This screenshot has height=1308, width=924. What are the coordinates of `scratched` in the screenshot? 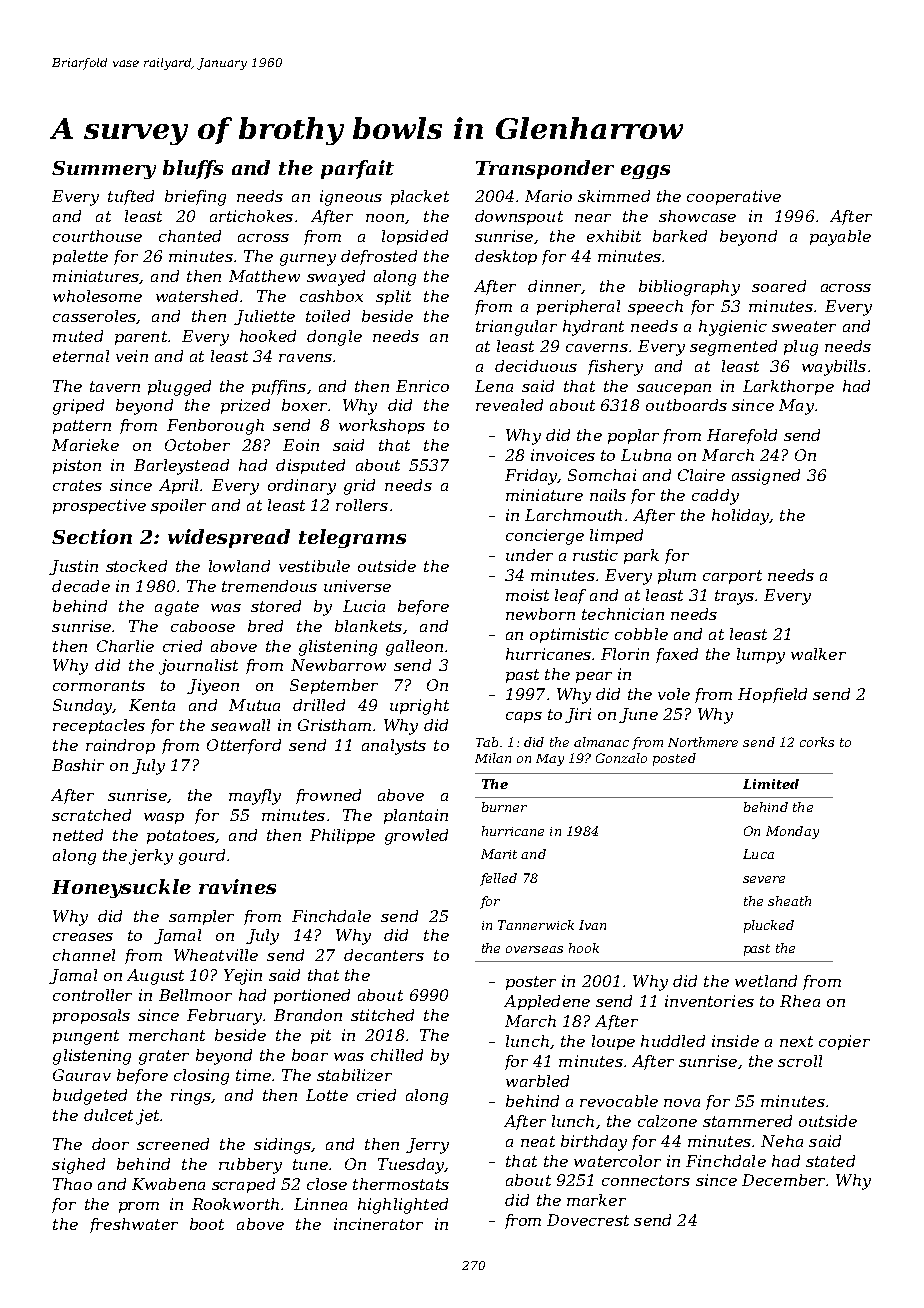 It's located at (91, 815).
